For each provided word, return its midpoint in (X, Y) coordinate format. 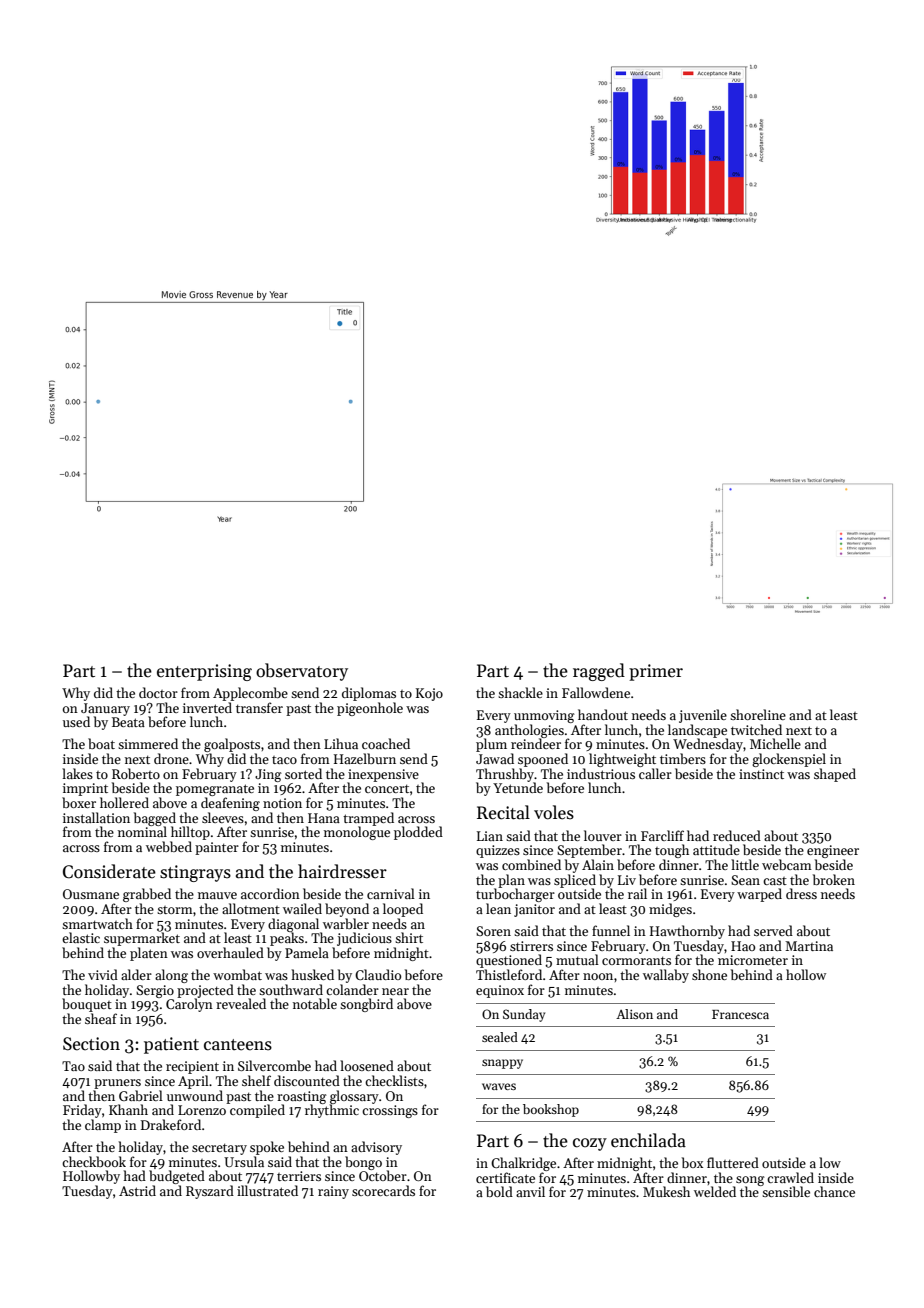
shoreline (758, 714)
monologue (357, 833)
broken (834, 879)
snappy (502, 1064)
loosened (367, 1065)
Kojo (429, 694)
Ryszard (210, 1192)
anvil (530, 1191)
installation (96, 817)
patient (171, 1045)
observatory (302, 672)
